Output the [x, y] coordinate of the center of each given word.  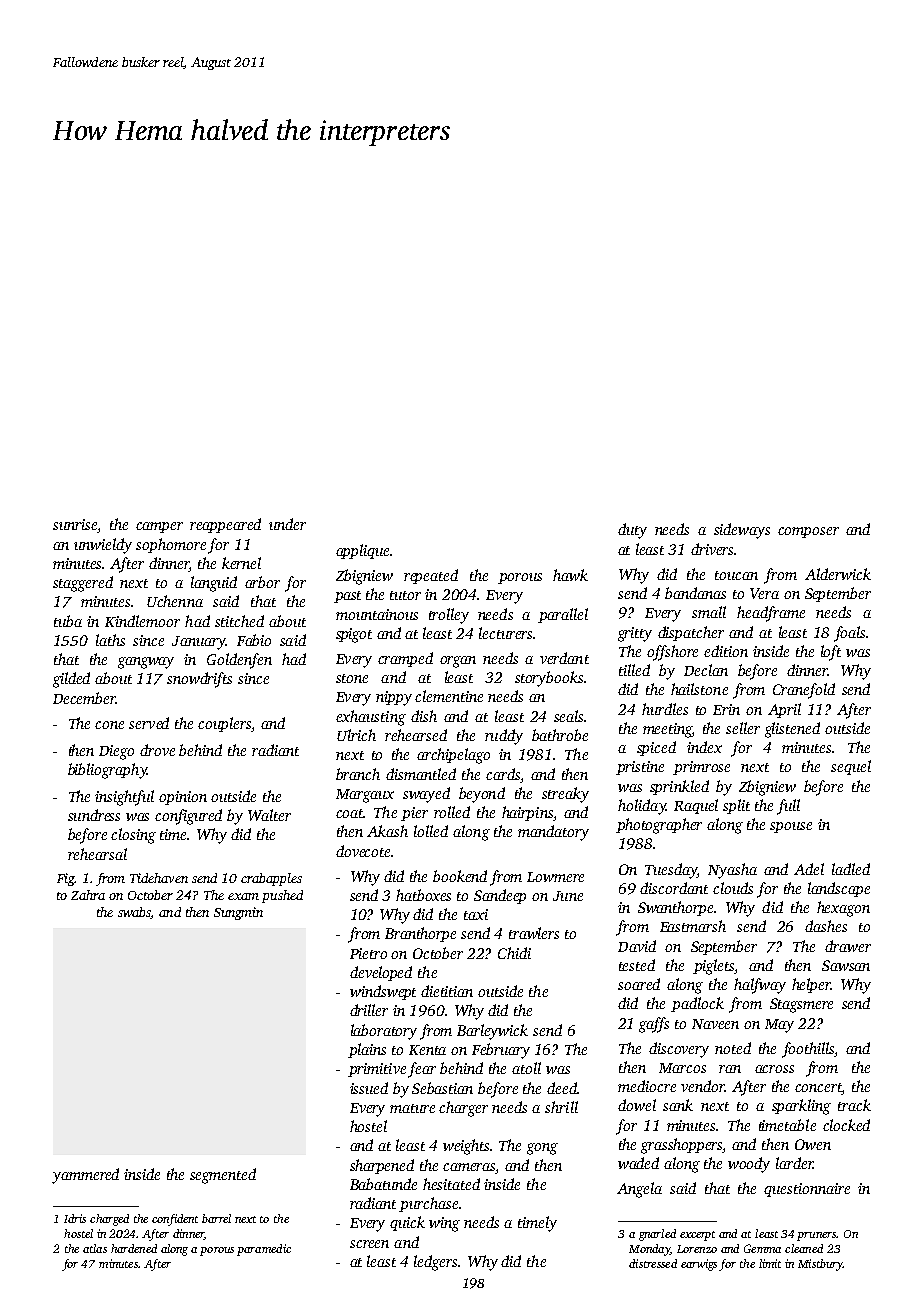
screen [369, 1244]
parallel [563, 615]
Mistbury [820, 1265]
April [784, 710]
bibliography [107, 771]
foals [849, 634]
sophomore [171, 545]
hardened [134, 1248]
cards [503, 774]
